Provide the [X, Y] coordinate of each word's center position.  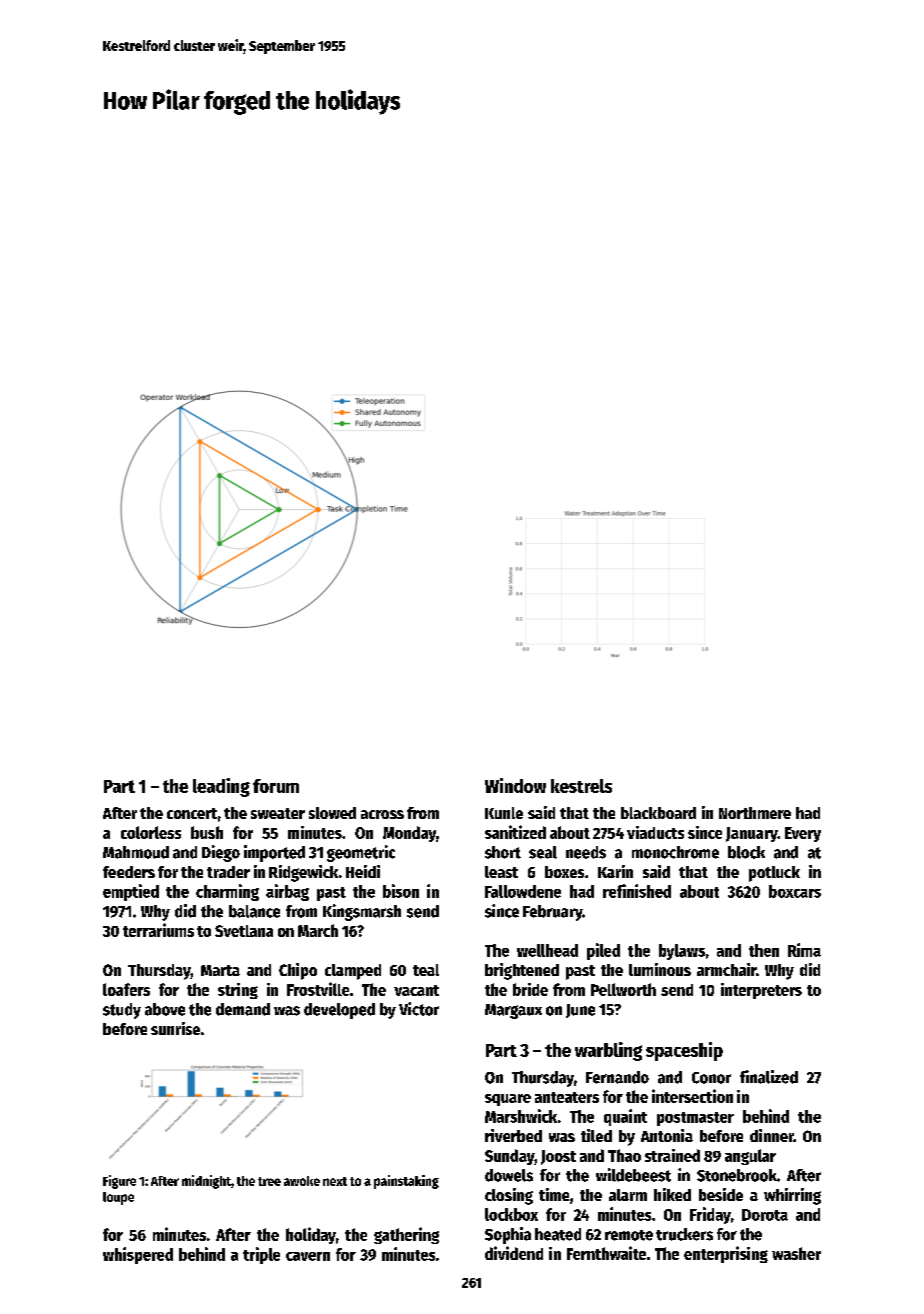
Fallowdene [523, 891]
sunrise [175, 1028]
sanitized [515, 832]
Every [803, 834]
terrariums [158, 930]
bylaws [682, 952]
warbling [608, 1051]
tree [269, 1181]
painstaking [406, 1182]
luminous [660, 969]
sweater [278, 813]
